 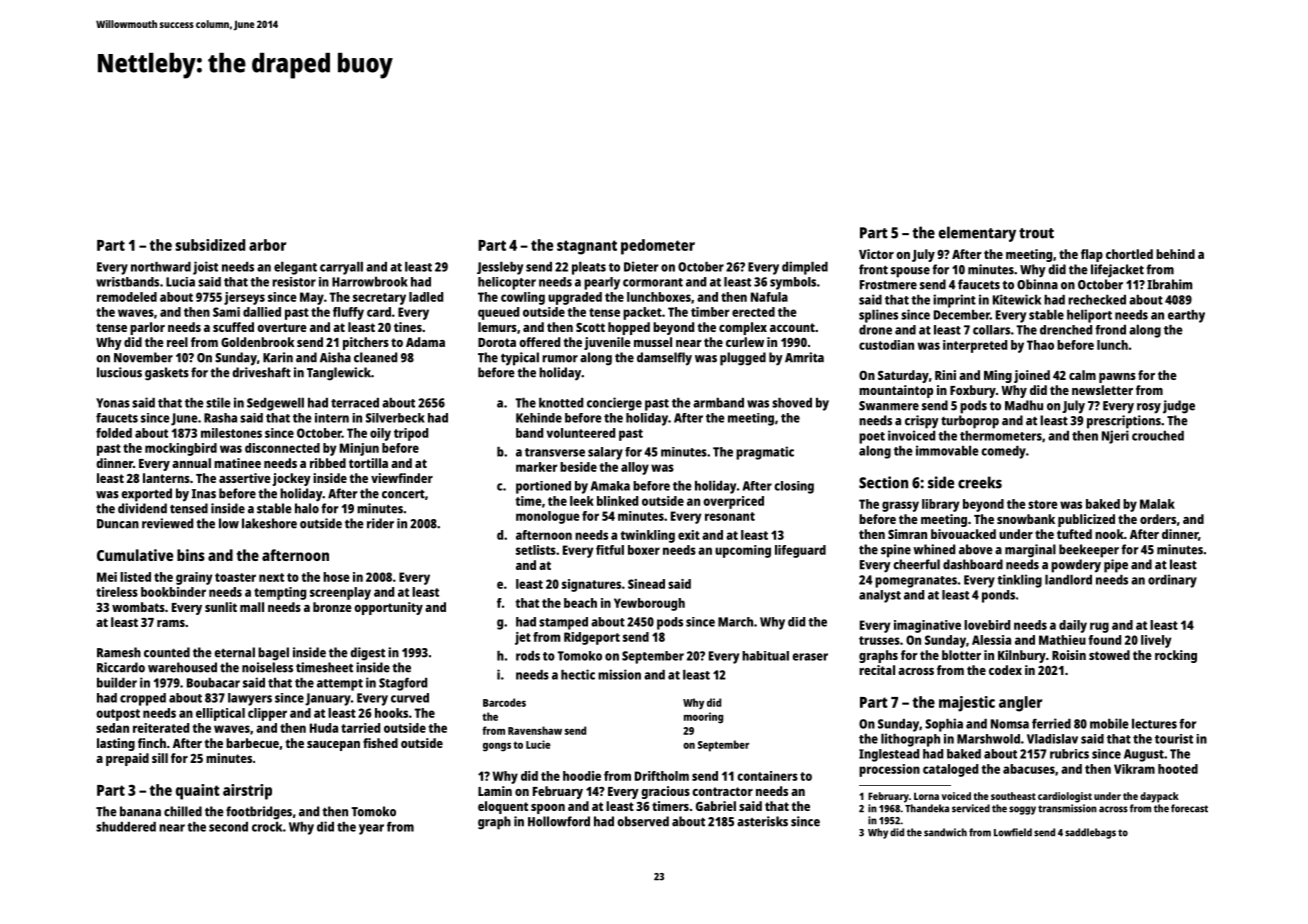 I want to click on resonant, so click(x=730, y=516).
